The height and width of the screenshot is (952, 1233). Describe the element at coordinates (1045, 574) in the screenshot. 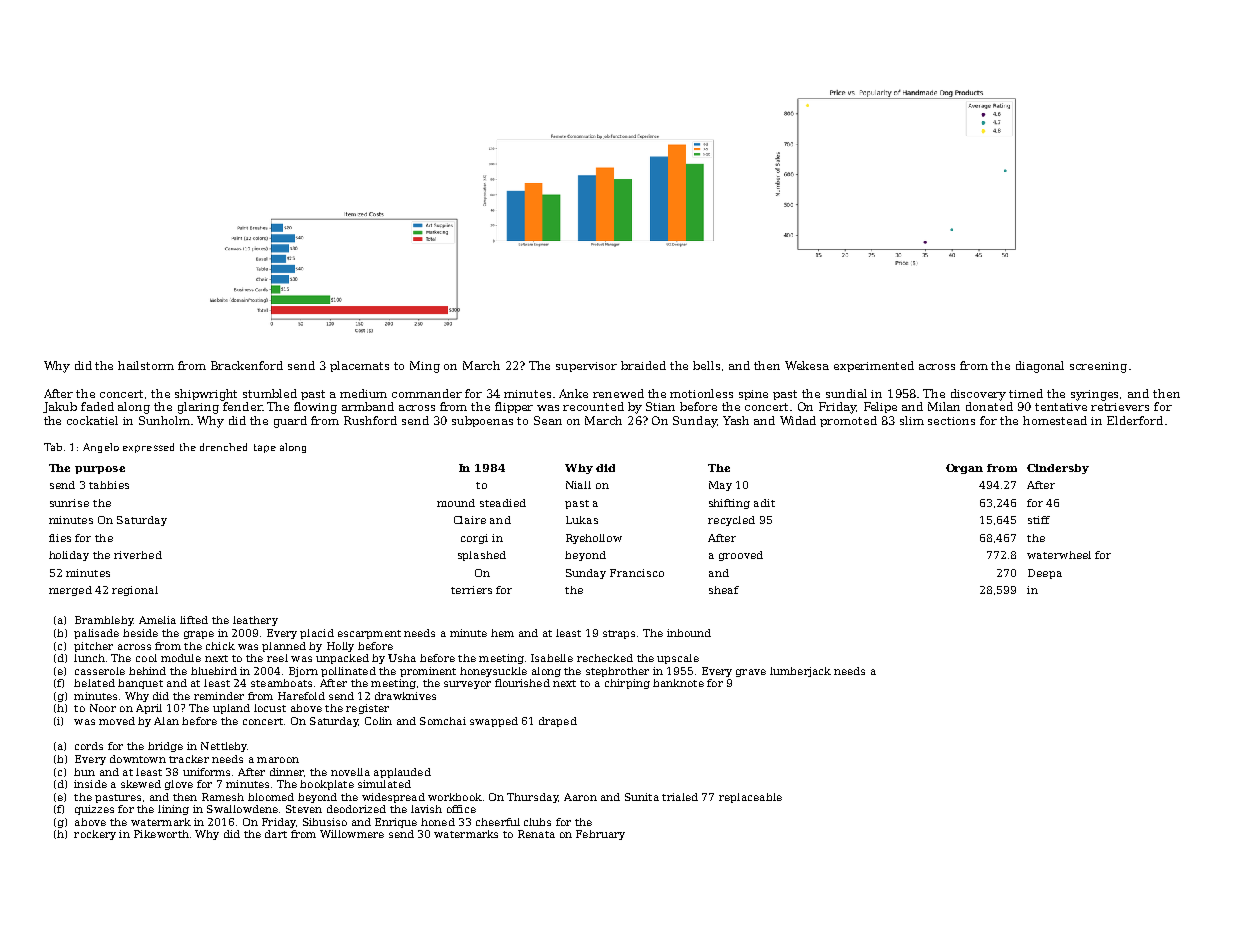

I see `Deepa` at that location.
